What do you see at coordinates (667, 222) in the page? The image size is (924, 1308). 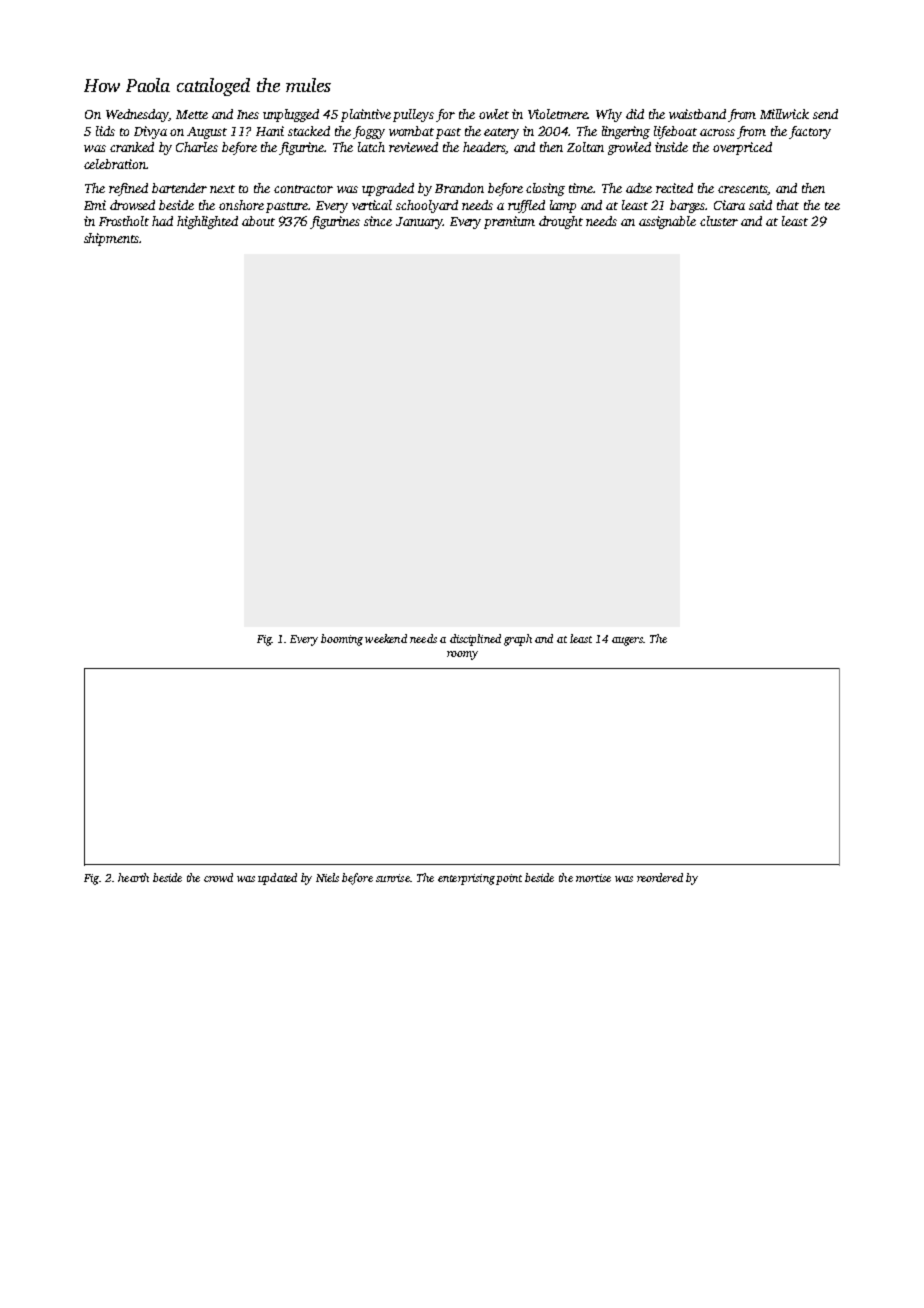 I see `assignable` at bounding box center [667, 222].
